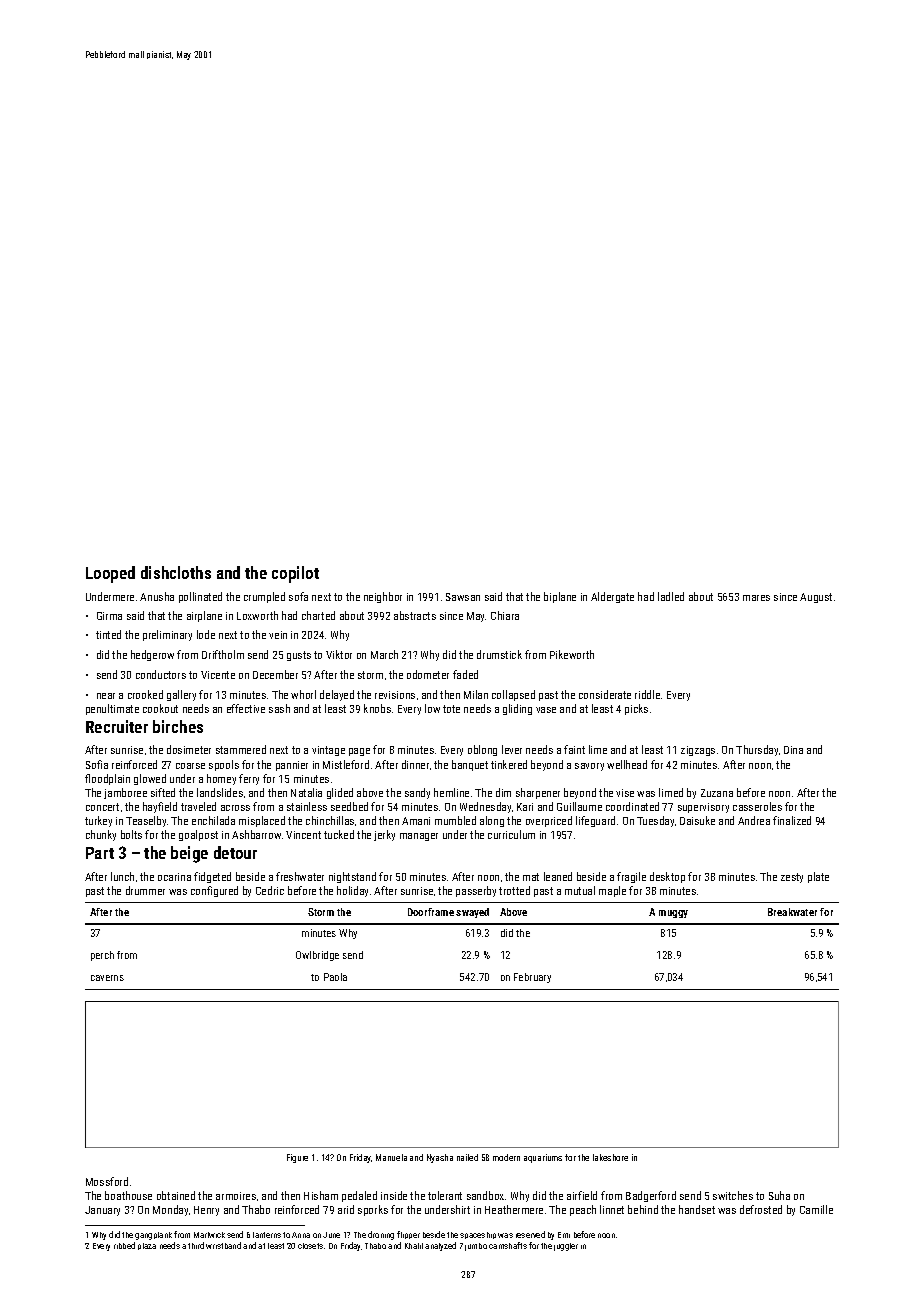 The height and width of the screenshot is (1308, 924). I want to click on Thursday, so click(757, 750).
